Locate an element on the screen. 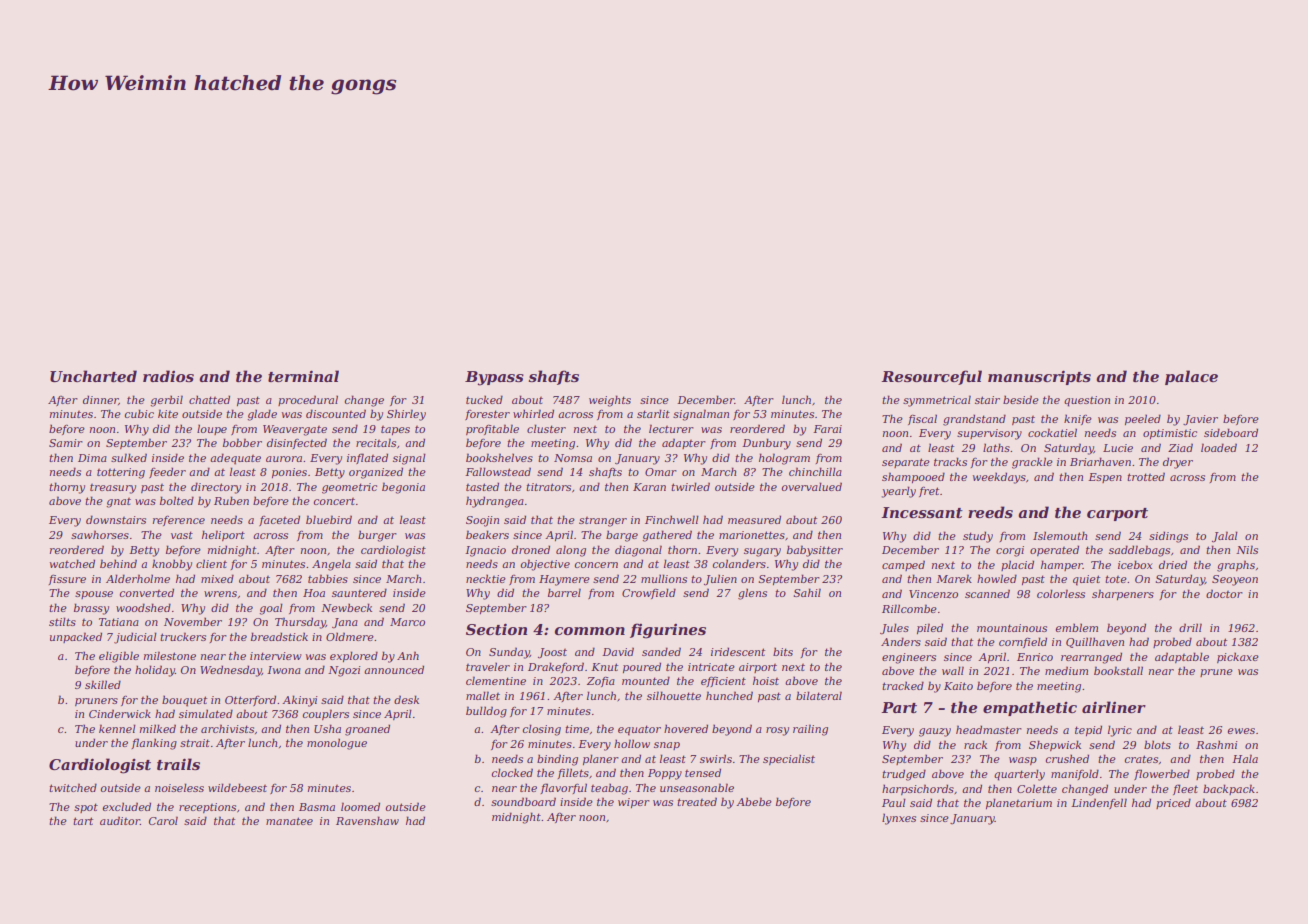  palace is located at coordinates (1191, 377).
